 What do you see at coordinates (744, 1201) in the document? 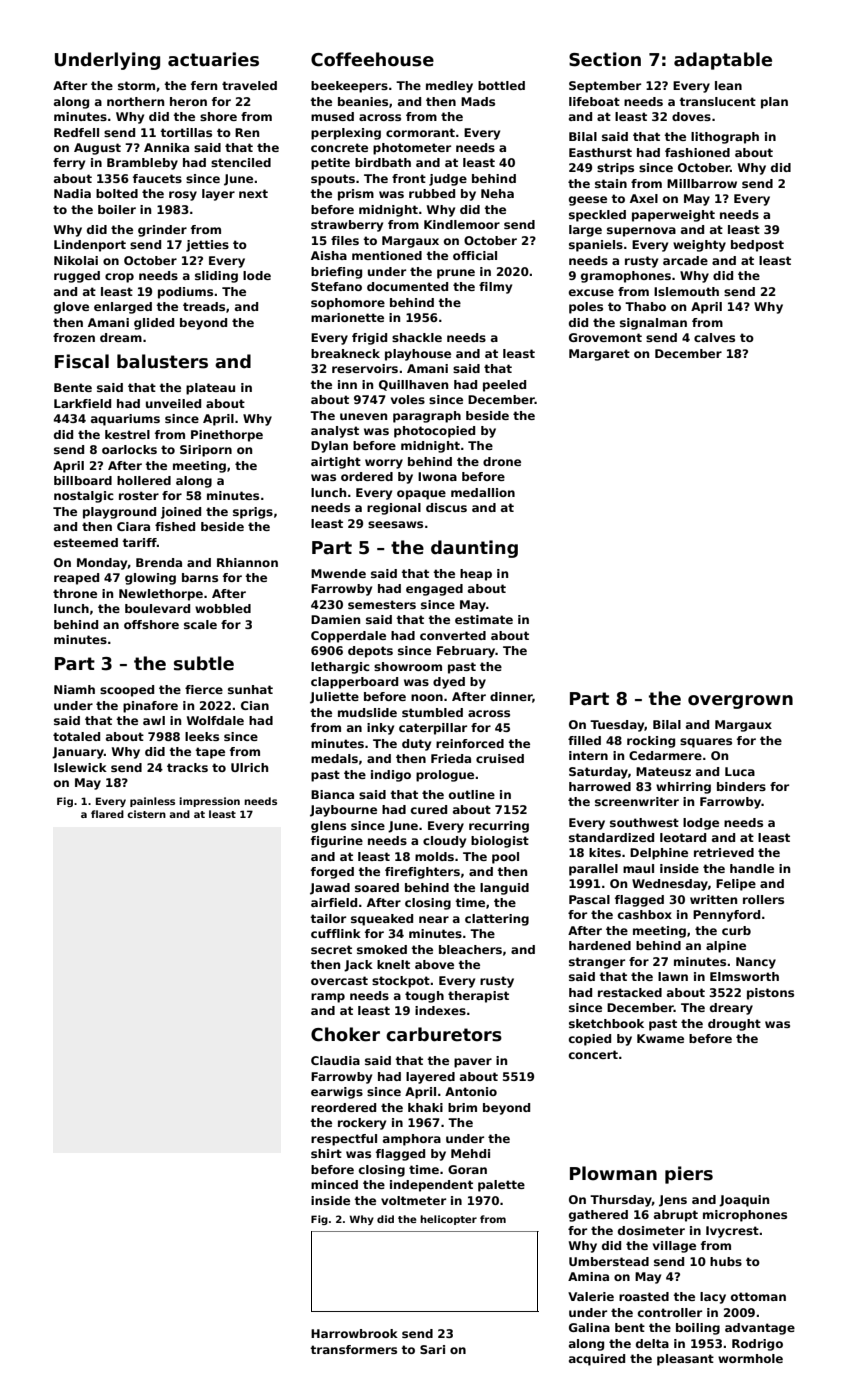
I see `Joaquin` at bounding box center [744, 1201].
